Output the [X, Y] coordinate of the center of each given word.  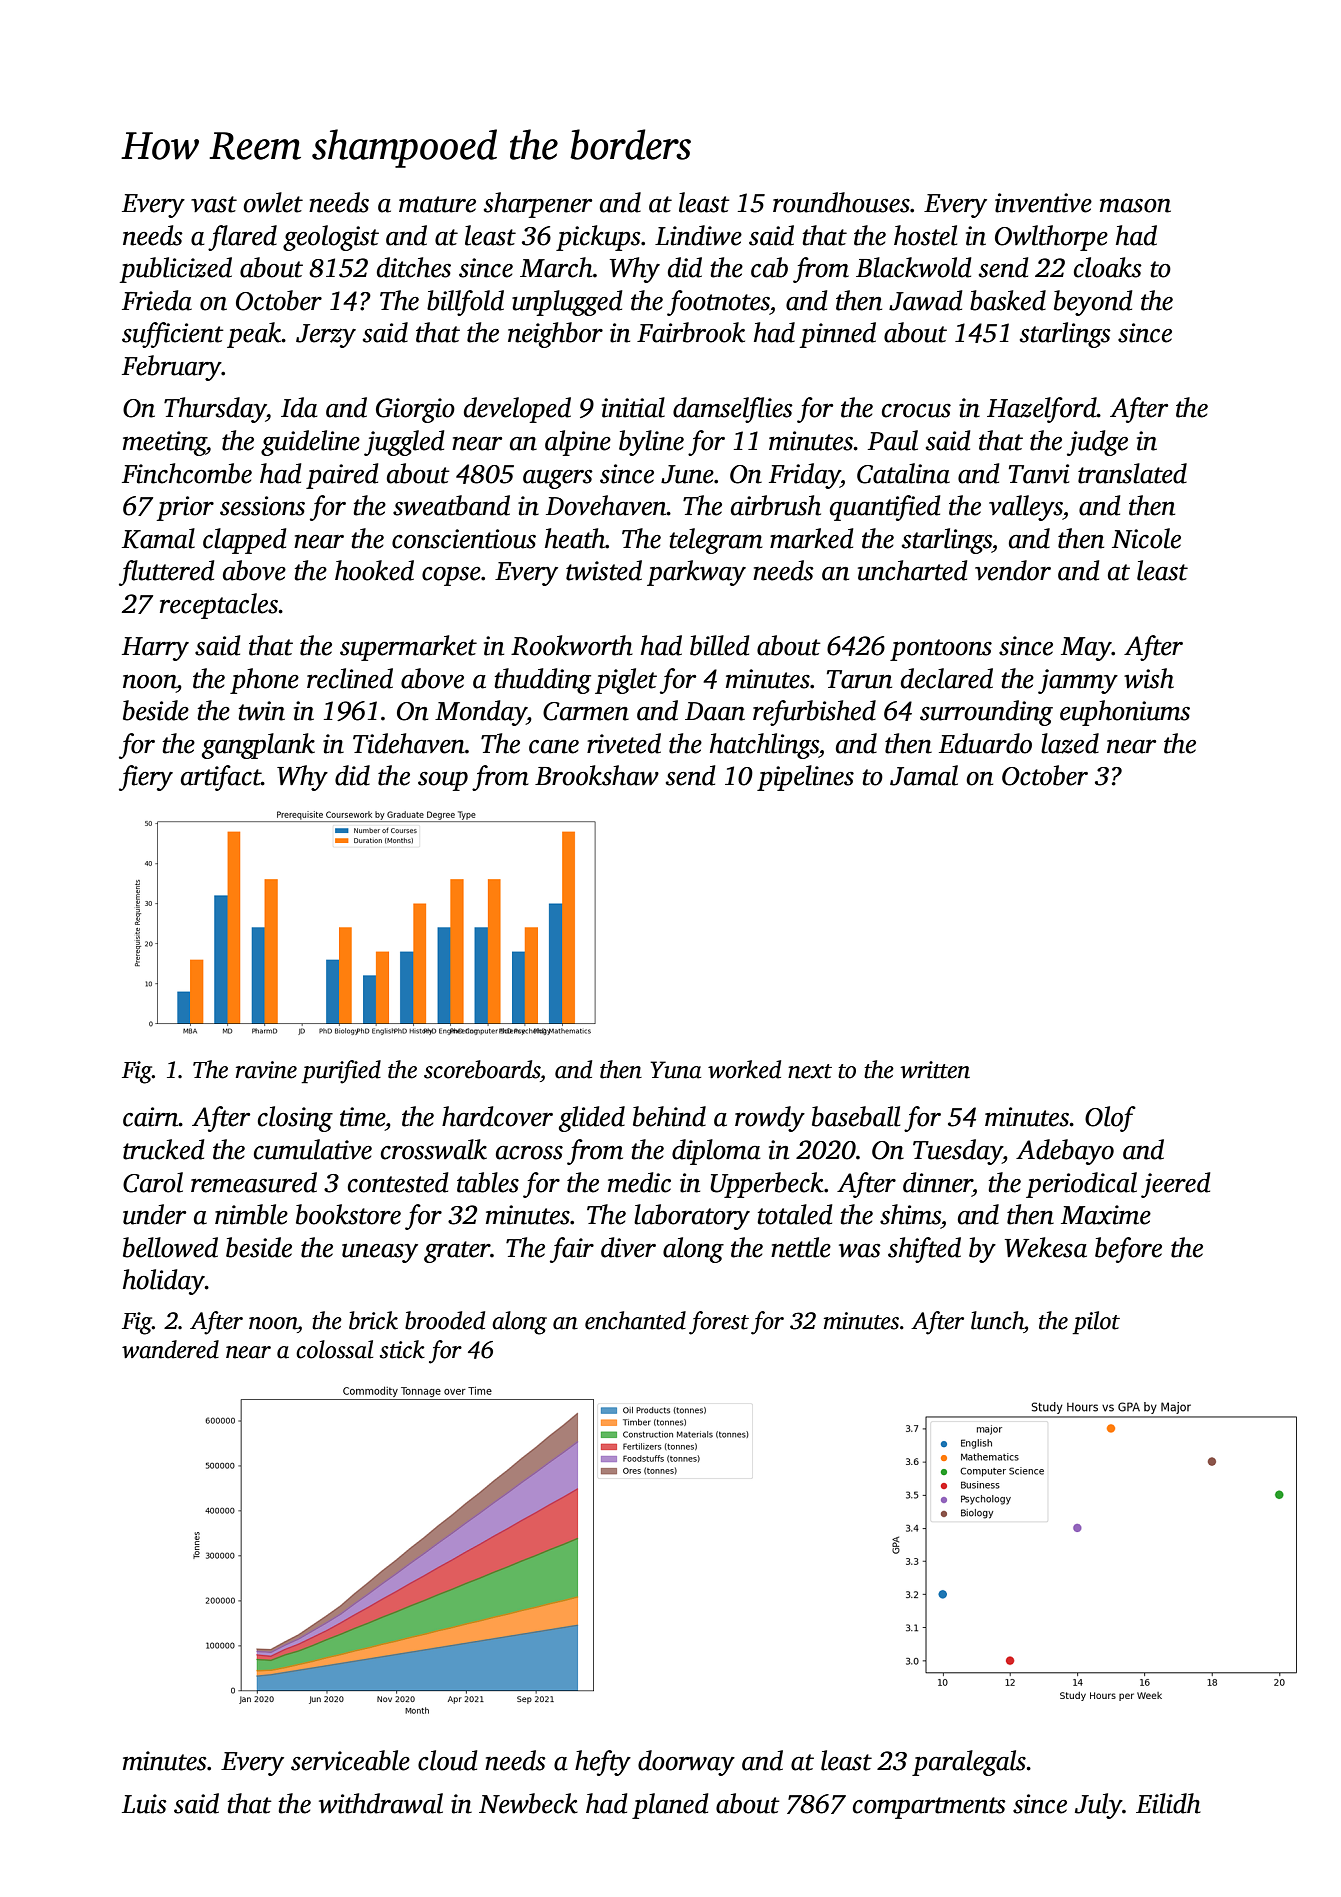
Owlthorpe [1051, 238]
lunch [997, 1320]
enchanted [635, 1320]
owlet [273, 202]
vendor [1013, 570]
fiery [146, 778]
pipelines [805, 778]
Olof [1110, 1119]
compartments [929, 1808]
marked [811, 538]
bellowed [170, 1247]
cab [769, 267]
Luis [144, 1804]
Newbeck [528, 1803]
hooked [374, 570]
